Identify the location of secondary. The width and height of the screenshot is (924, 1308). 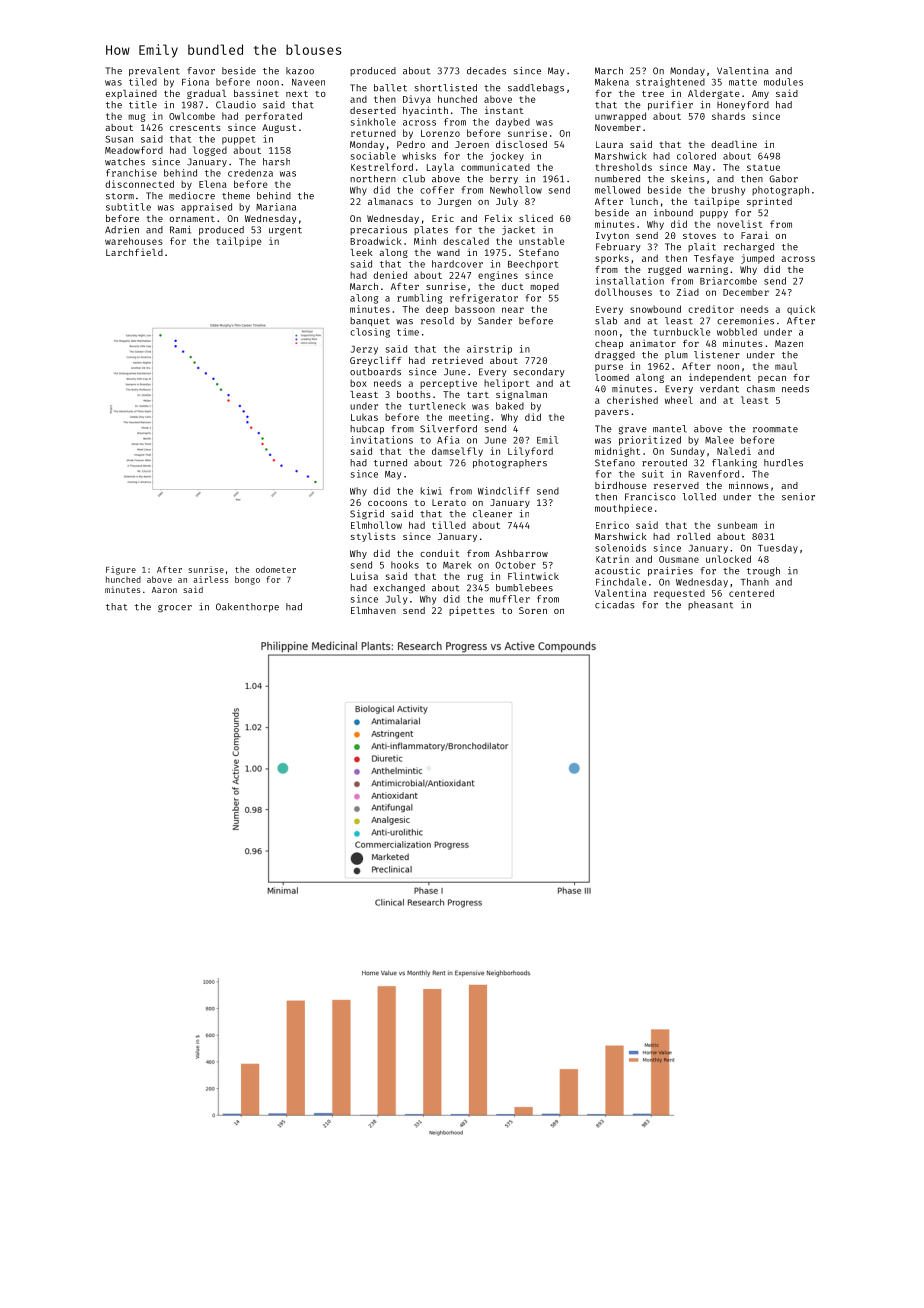
(539, 372).
